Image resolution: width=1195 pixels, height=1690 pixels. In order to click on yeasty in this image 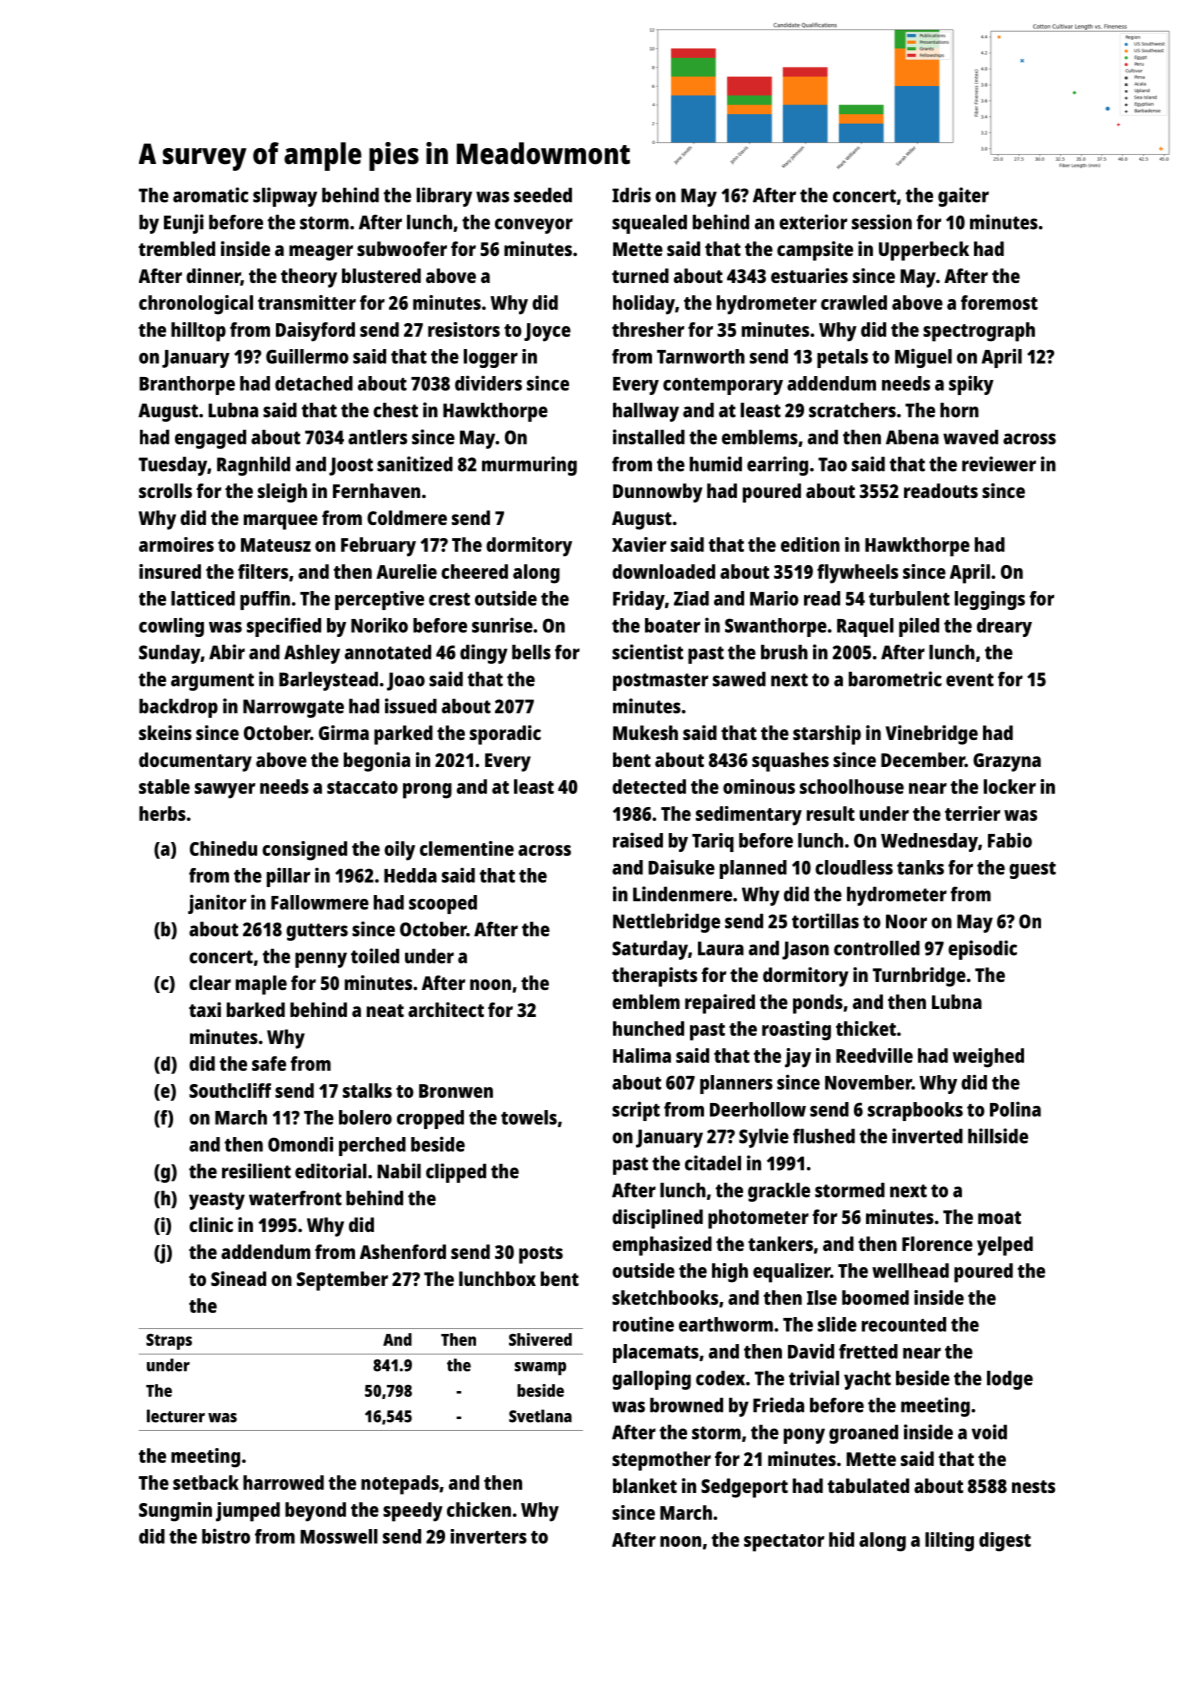, I will do `click(217, 1201)`.
